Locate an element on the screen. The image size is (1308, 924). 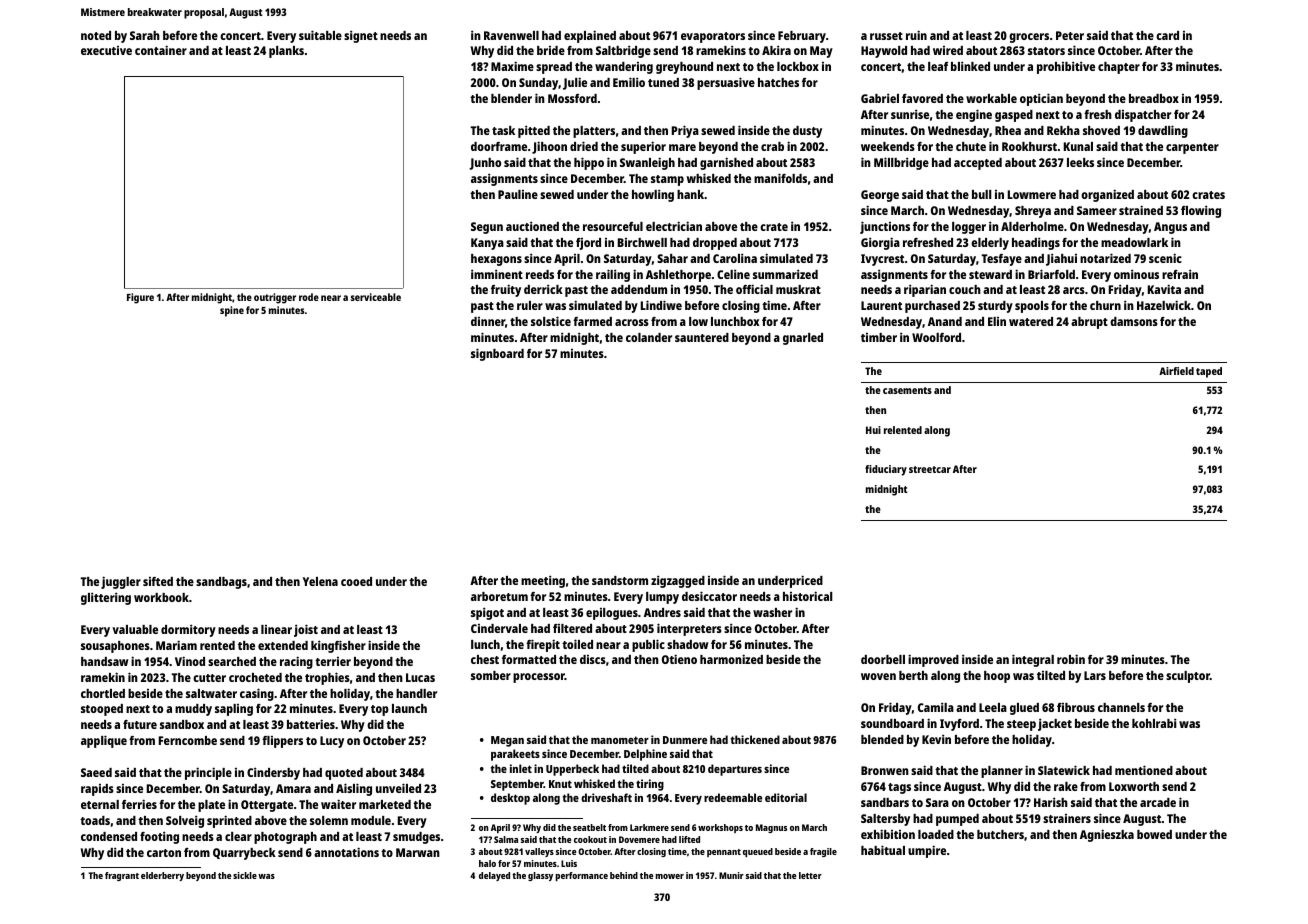
spine is located at coordinates (232, 311).
